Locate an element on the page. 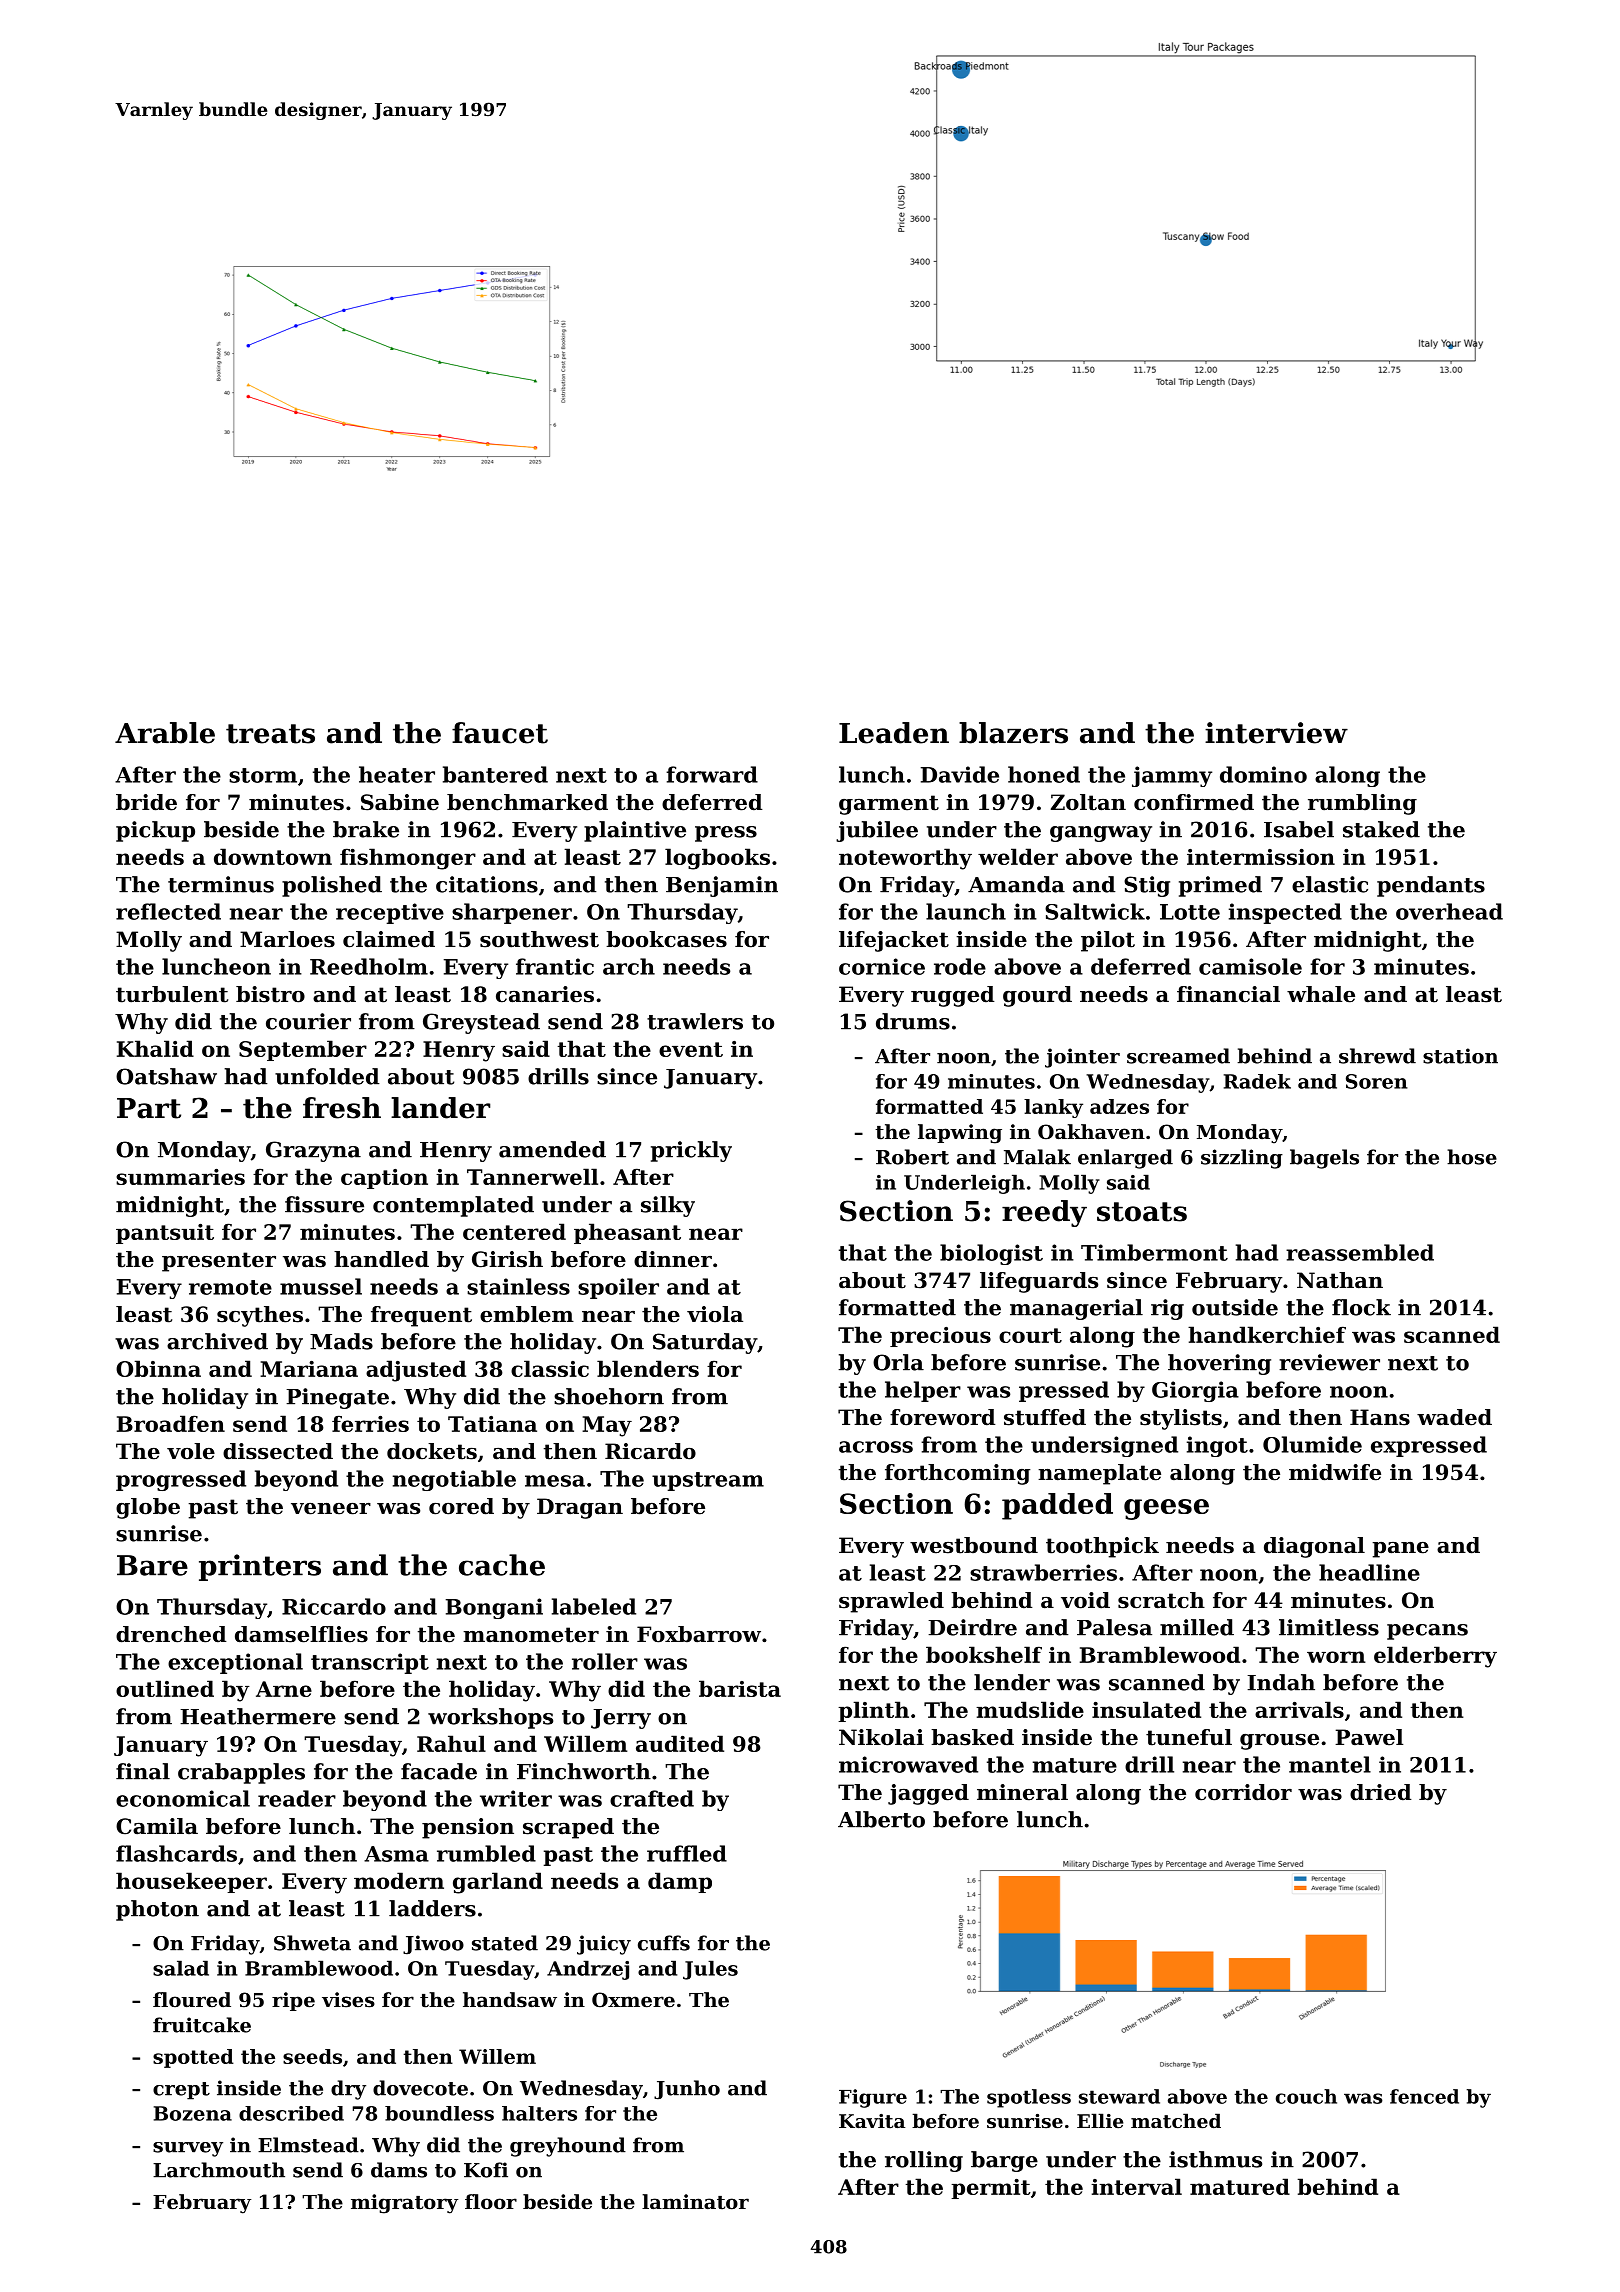 The width and height of the document is (1620, 2292). blazers is located at coordinates (1013, 733).
